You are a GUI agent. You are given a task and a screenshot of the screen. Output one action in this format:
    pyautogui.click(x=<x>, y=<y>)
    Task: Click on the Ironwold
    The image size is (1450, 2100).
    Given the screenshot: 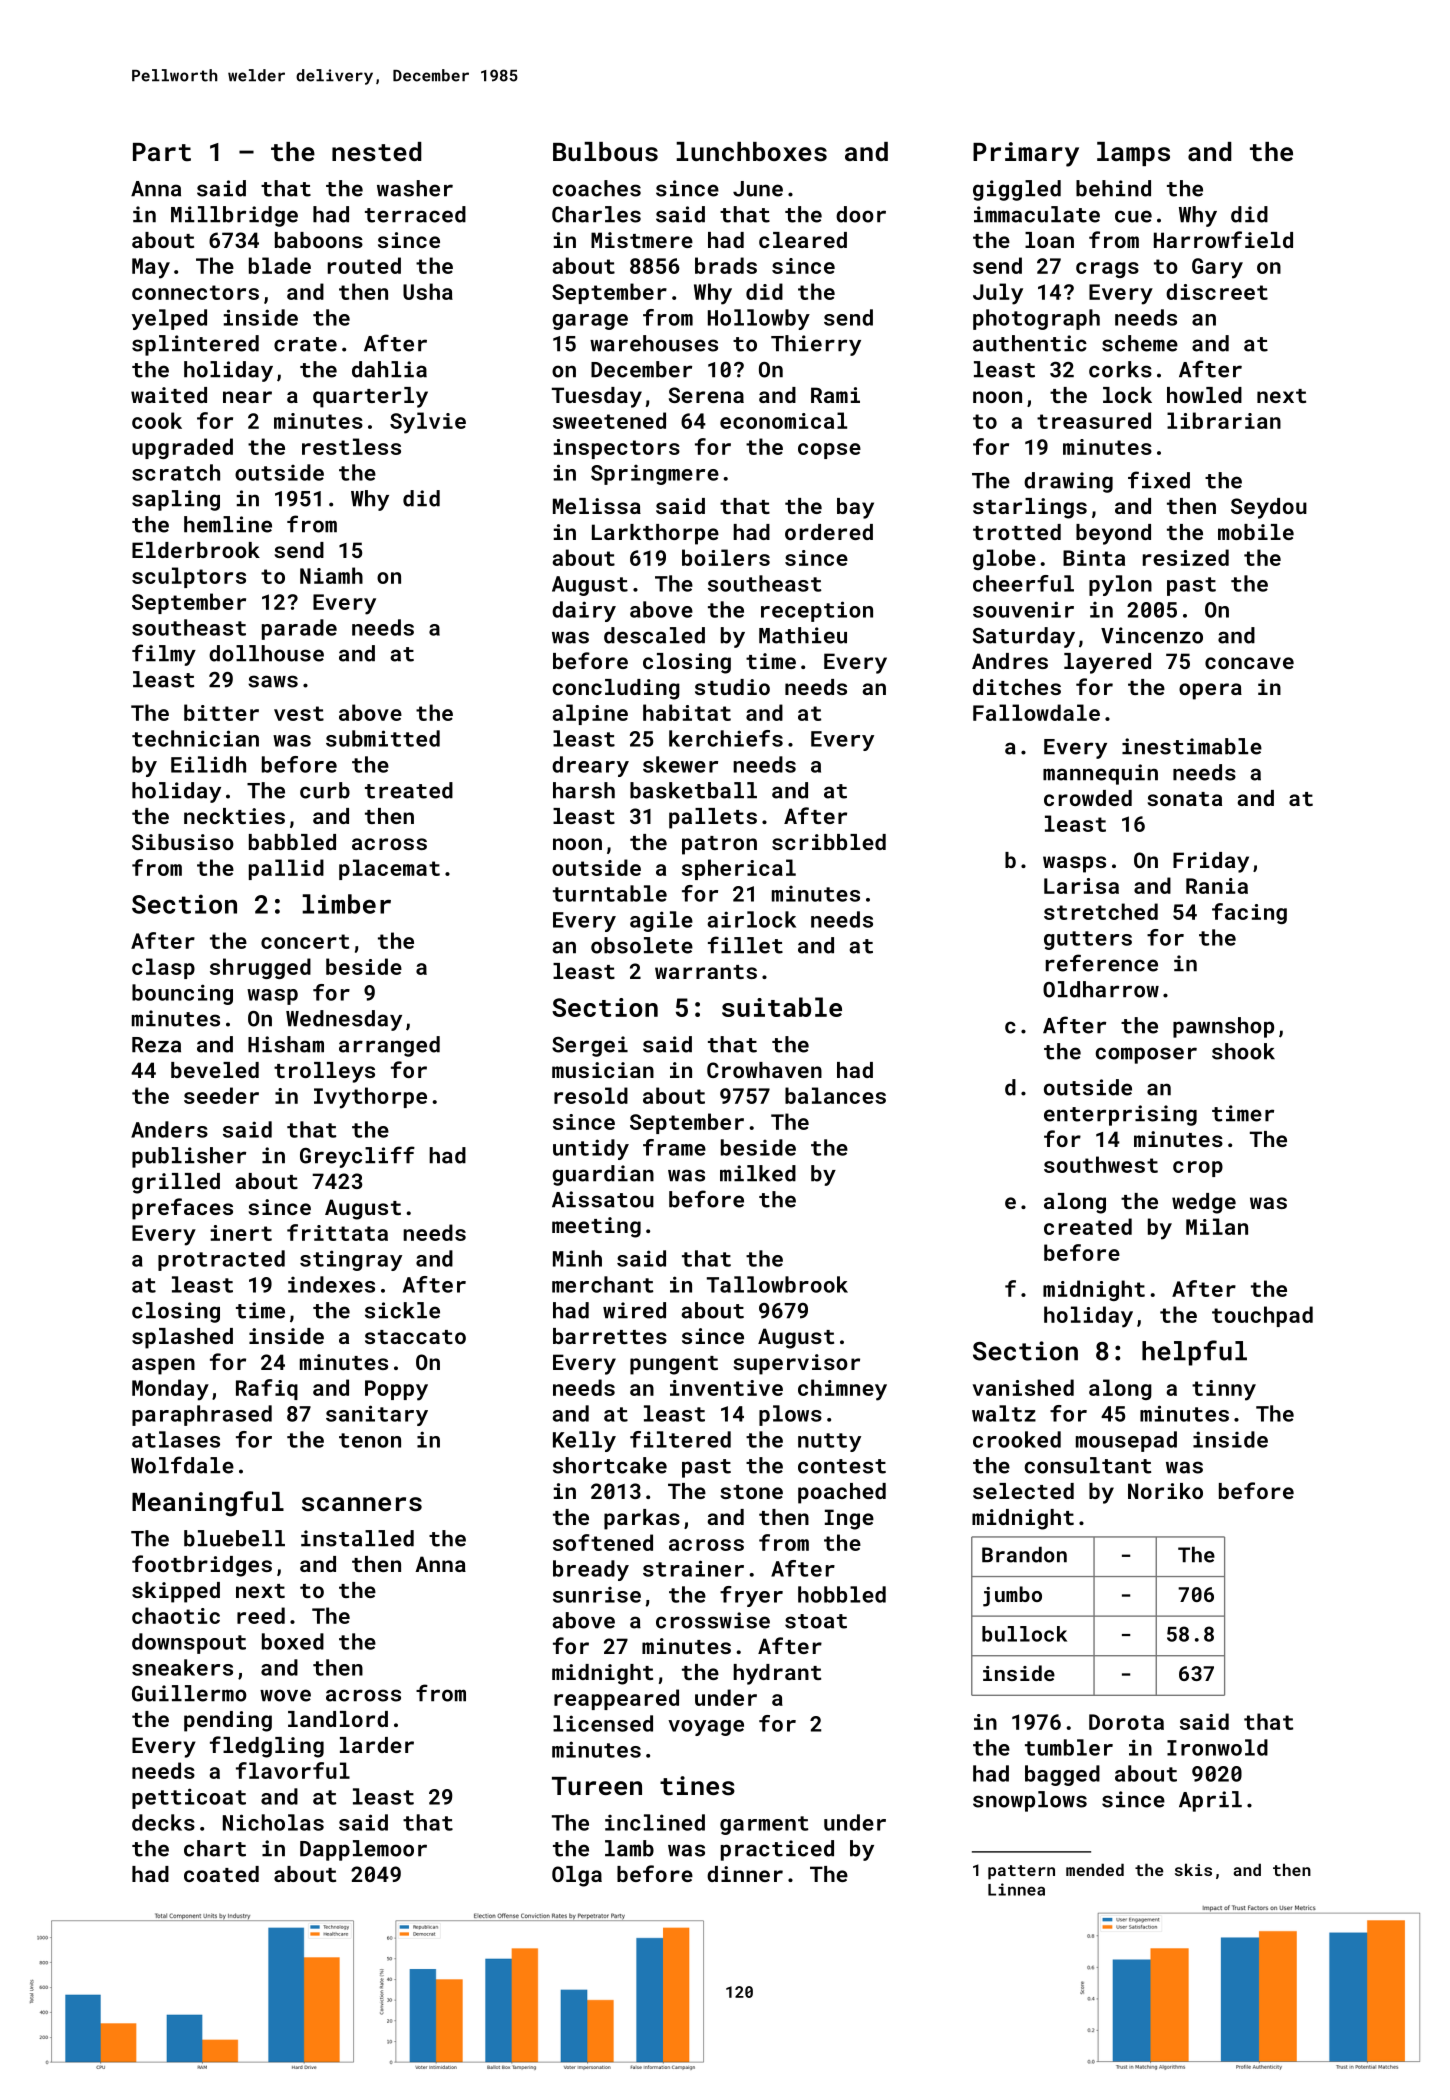 What is the action you would take?
    pyautogui.click(x=1217, y=1747)
